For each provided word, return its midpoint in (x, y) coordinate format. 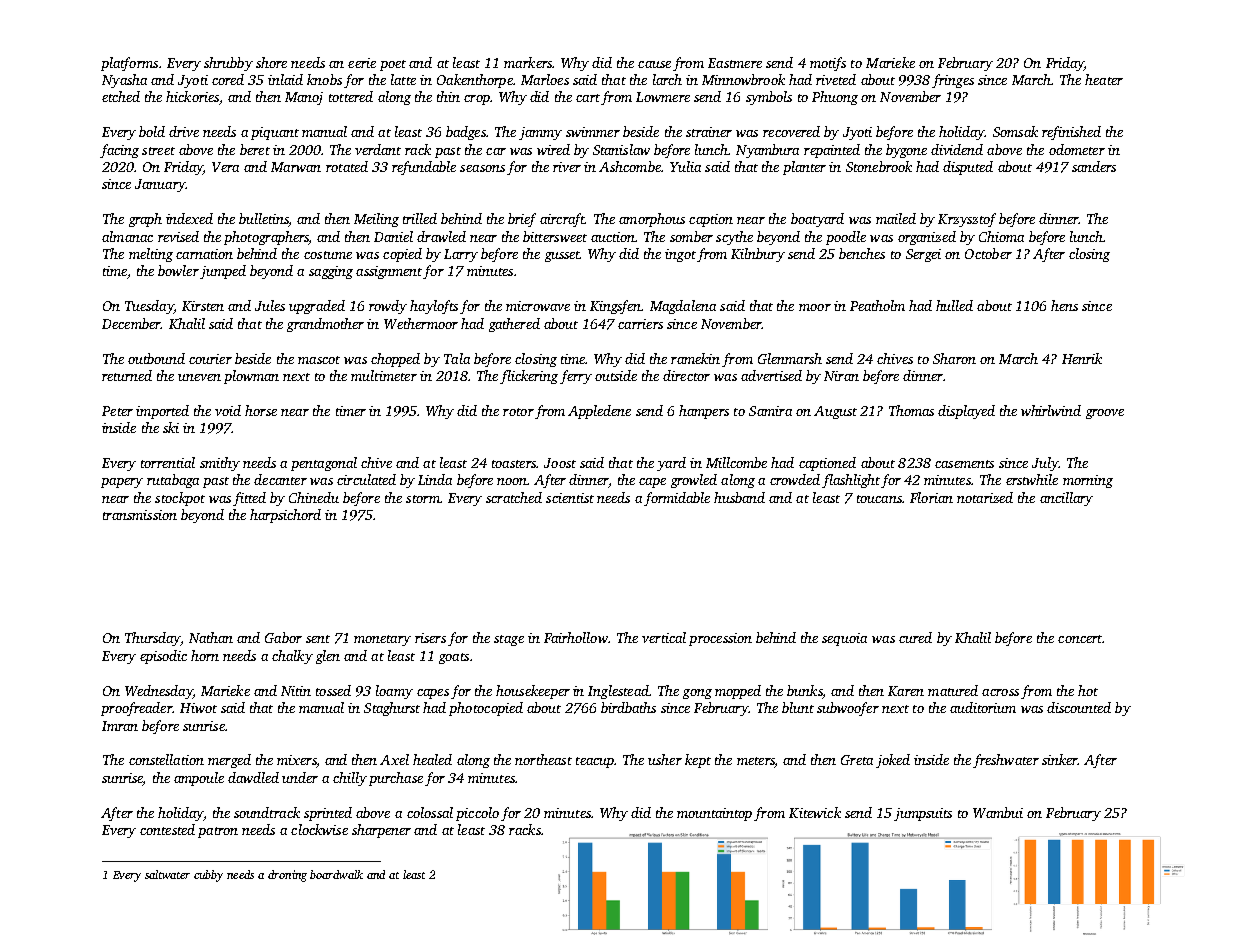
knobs (324, 79)
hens (1064, 305)
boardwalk (336, 874)
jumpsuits (923, 814)
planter (804, 168)
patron (218, 832)
